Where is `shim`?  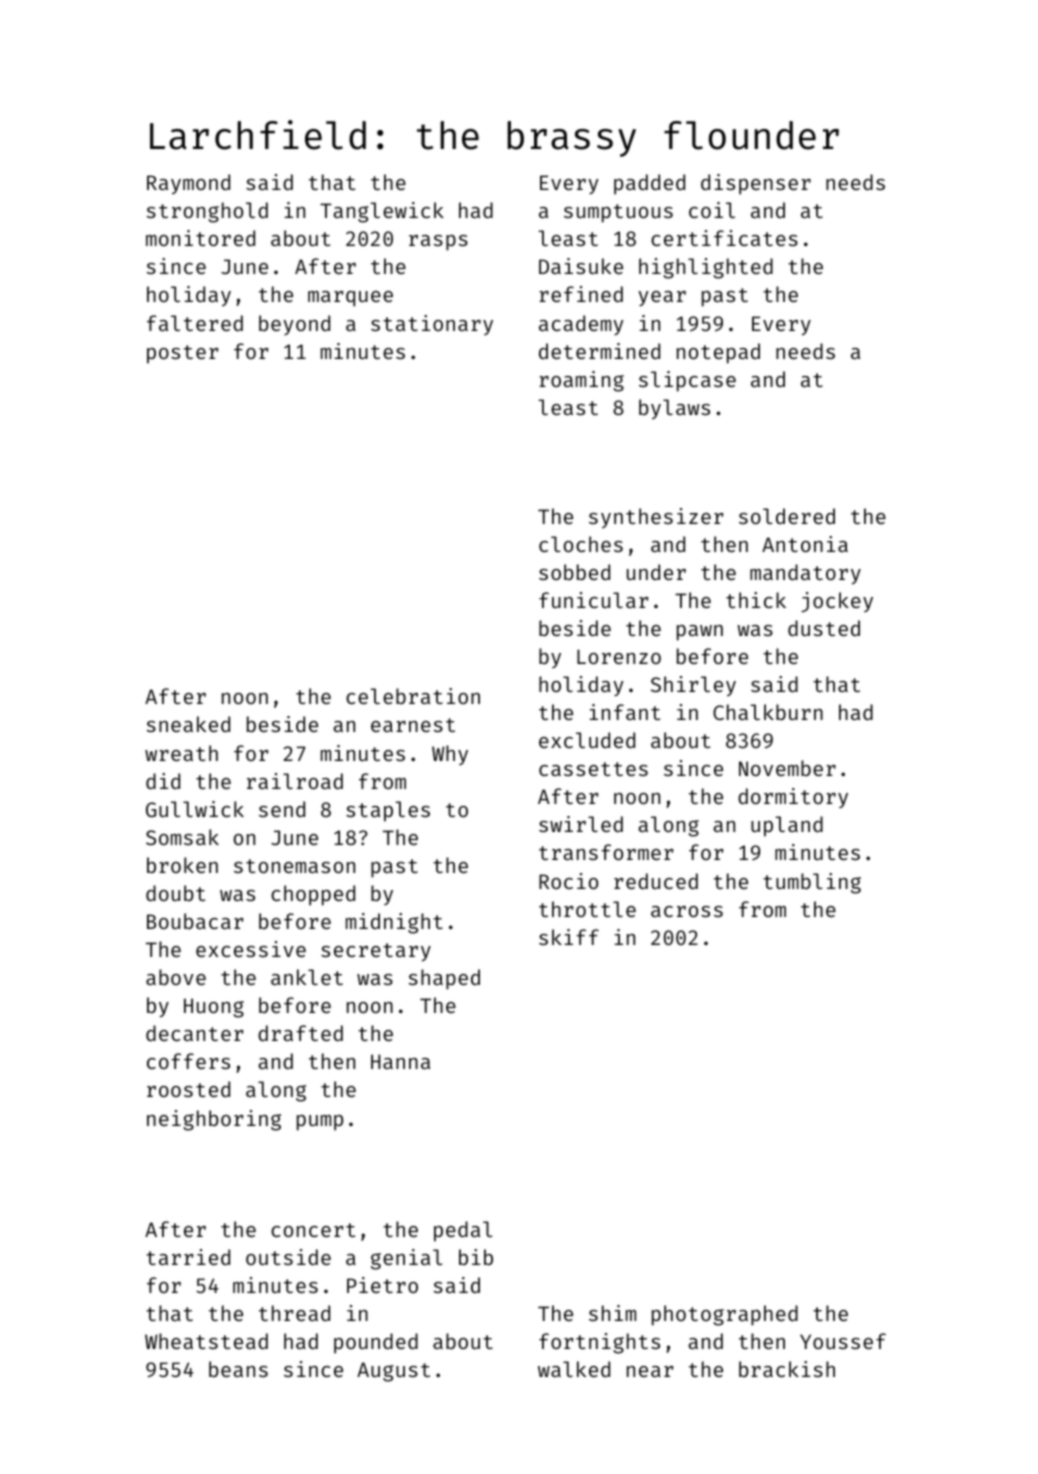
shim is located at coordinates (612, 1313).
